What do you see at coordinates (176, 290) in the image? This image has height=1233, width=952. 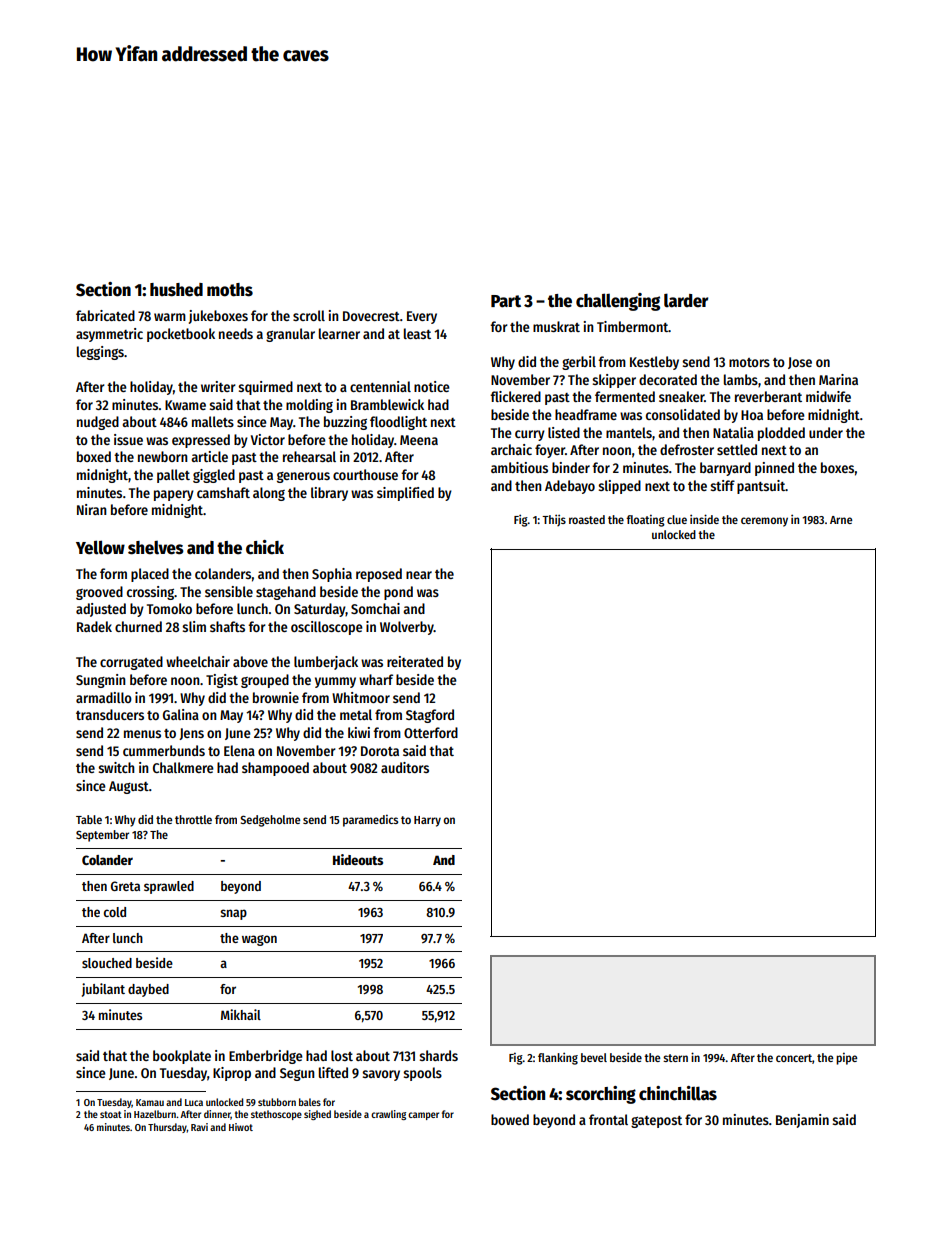 I see `hushed` at bounding box center [176, 290].
